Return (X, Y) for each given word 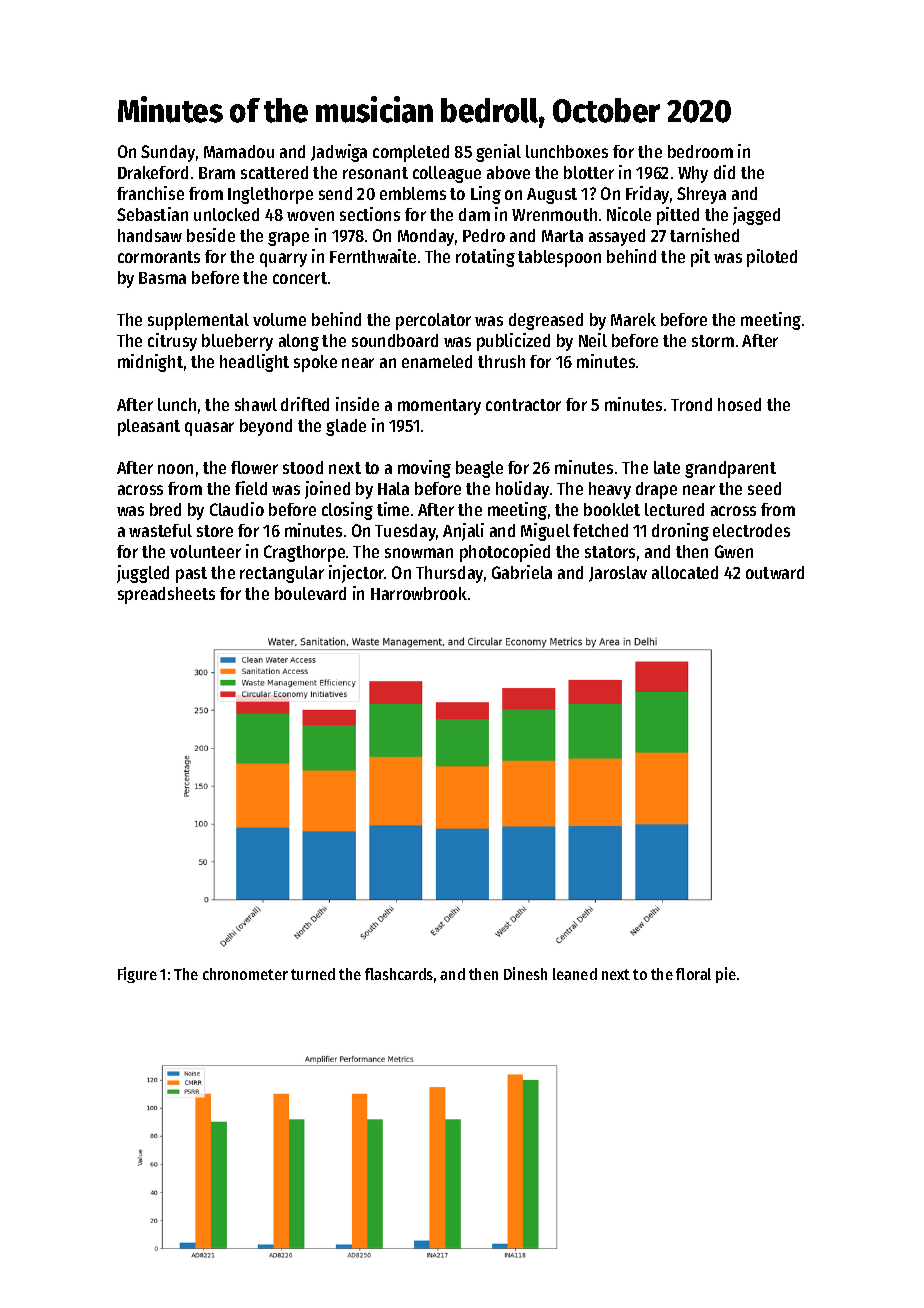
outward (775, 572)
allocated (685, 572)
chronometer (245, 974)
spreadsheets (166, 595)
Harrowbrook (419, 593)
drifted (305, 404)
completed (411, 153)
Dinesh (525, 973)
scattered (274, 172)
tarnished (704, 235)
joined (327, 490)
